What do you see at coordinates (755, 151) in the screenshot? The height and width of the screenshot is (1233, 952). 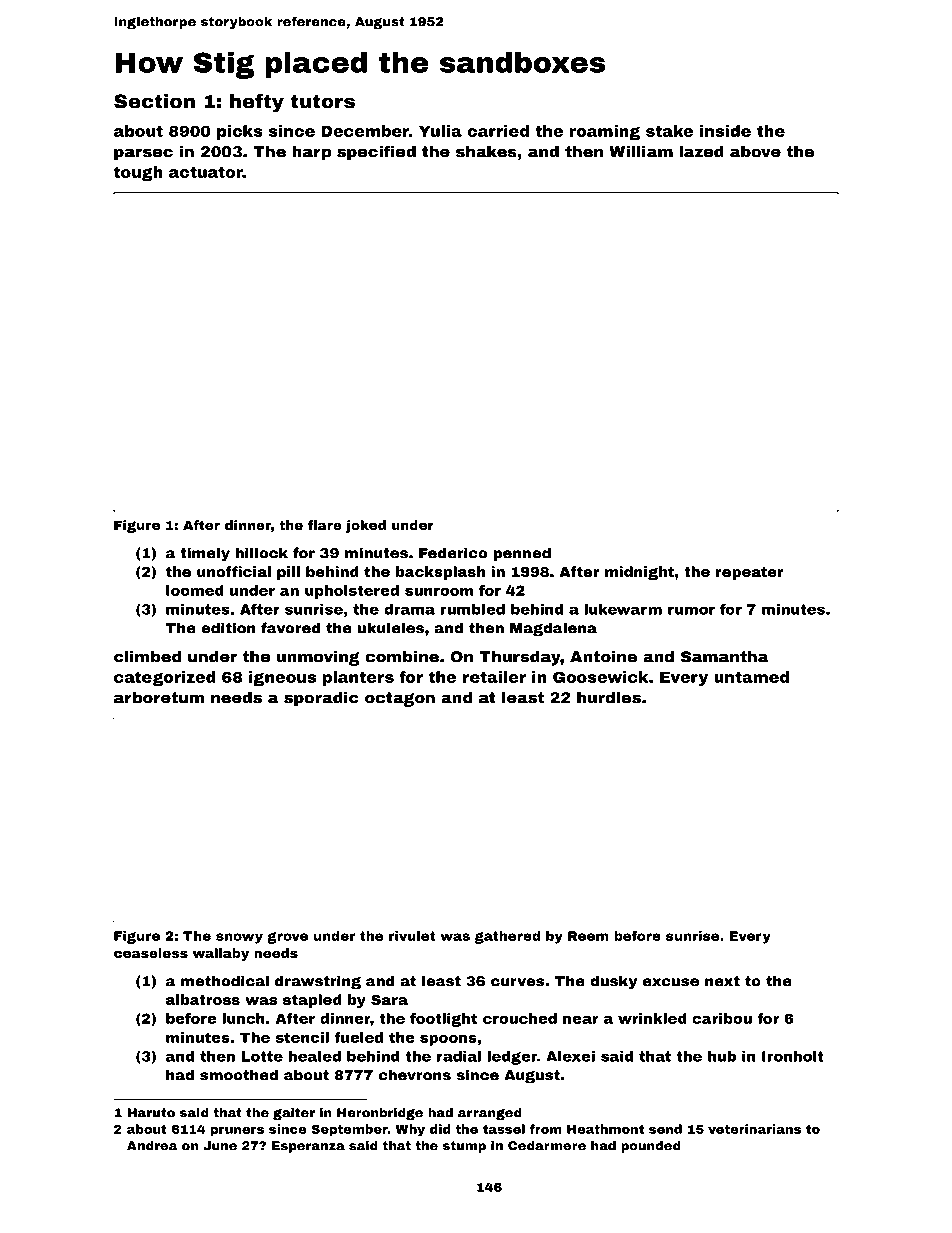 I see `above` at bounding box center [755, 151].
